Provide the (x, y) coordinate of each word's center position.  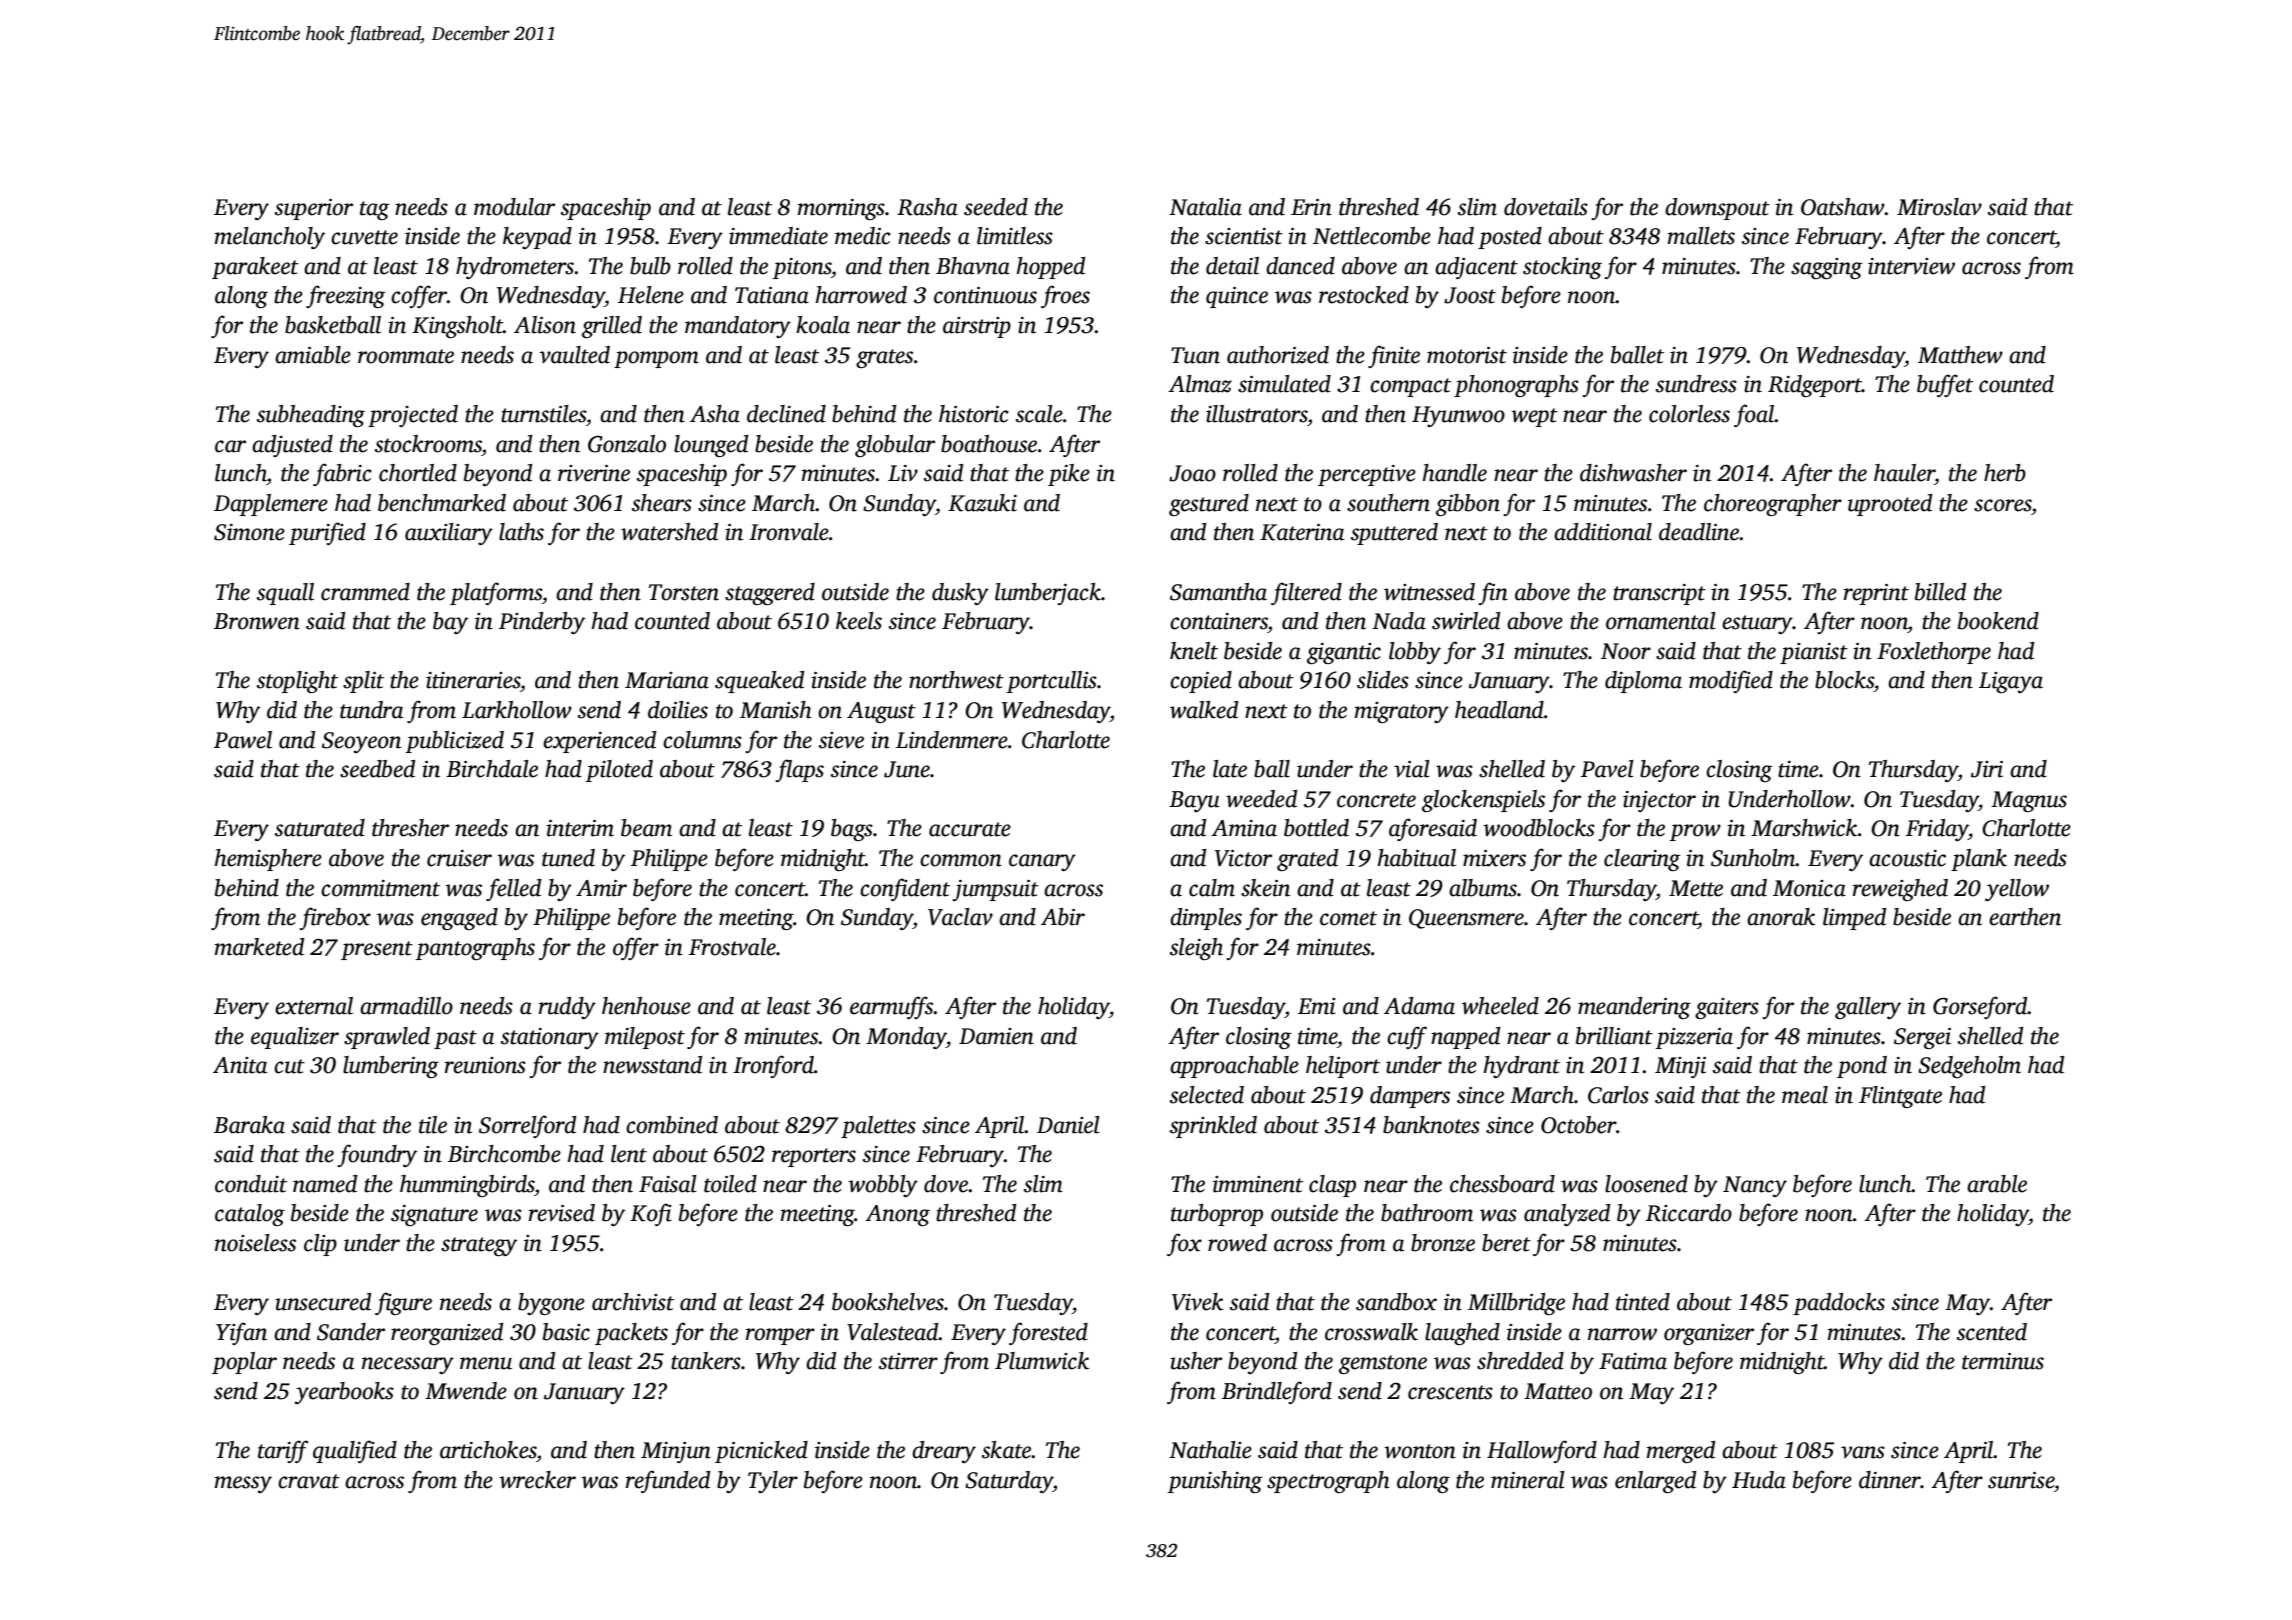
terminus (2003, 1361)
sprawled (387, 1038)
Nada (1399, 621)
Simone (249, 532)
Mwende (466, 1391)
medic (863, 236)
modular (514, 207)
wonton (1420, 1451)
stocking (1562, 268)
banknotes (1431, 1125)
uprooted (1890, 505)
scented (1992, 1332)
